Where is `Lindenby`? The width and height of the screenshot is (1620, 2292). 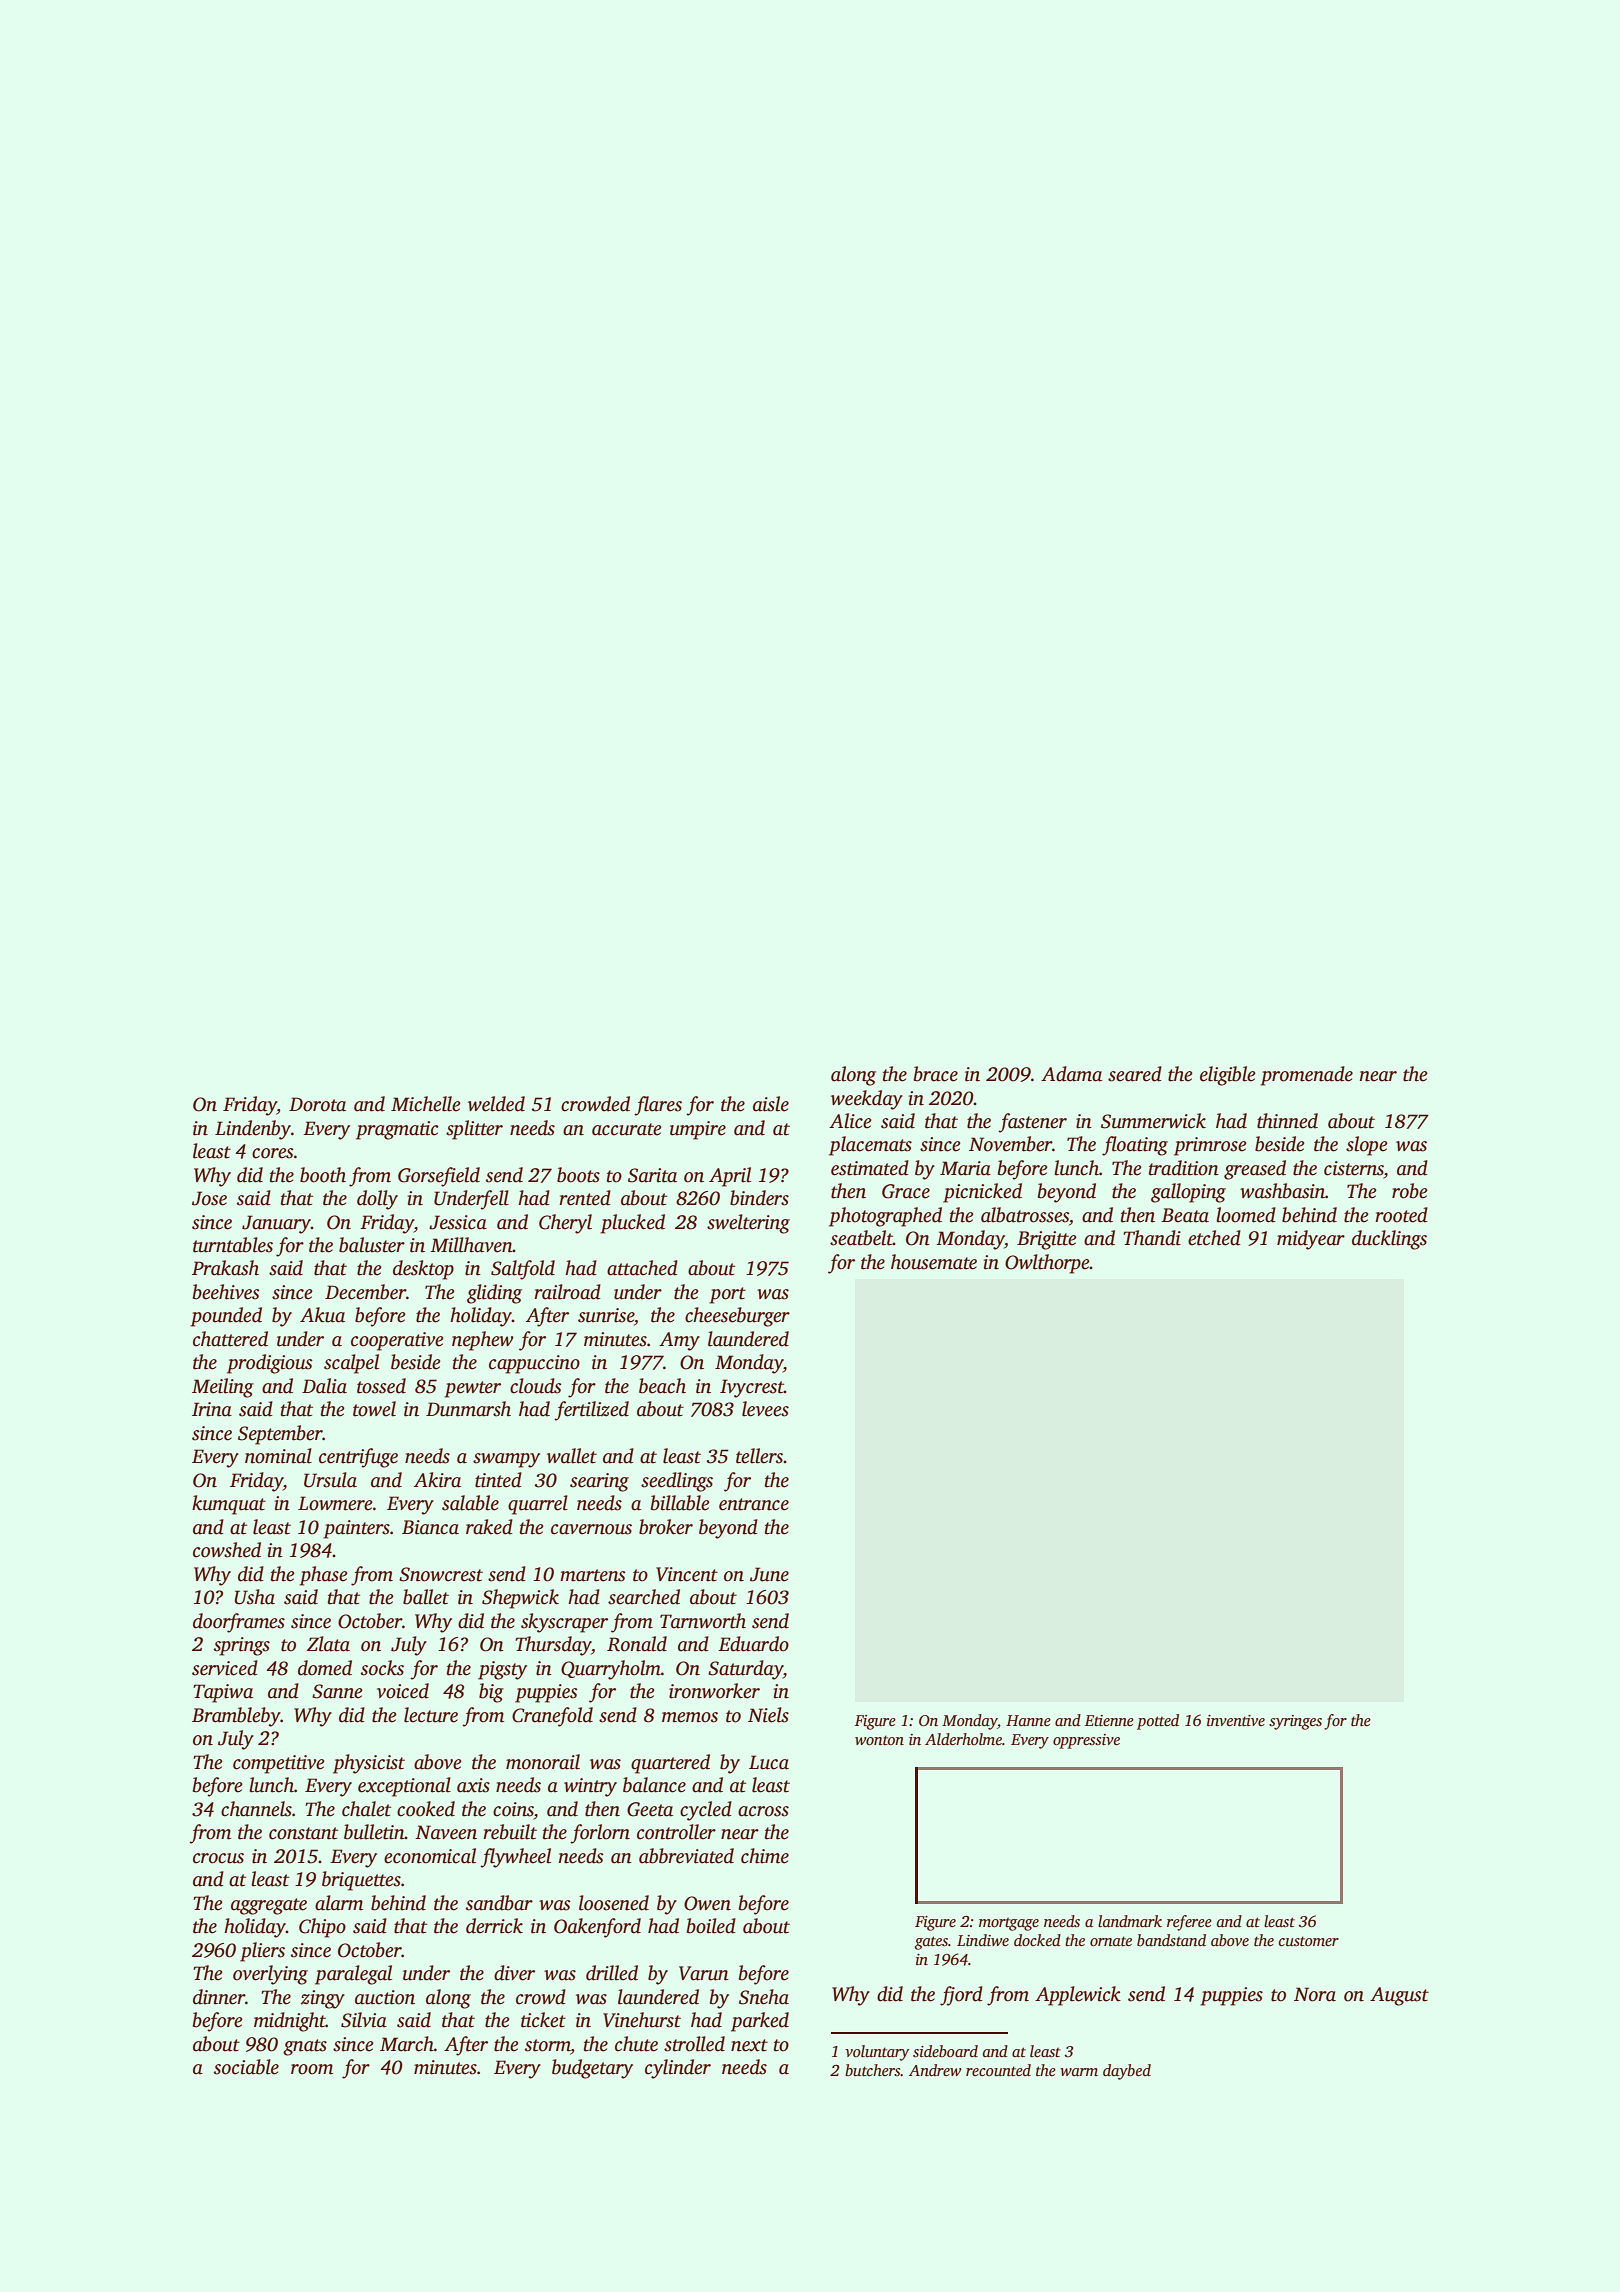 Lindenby is located at coordinates (253, 1130).
